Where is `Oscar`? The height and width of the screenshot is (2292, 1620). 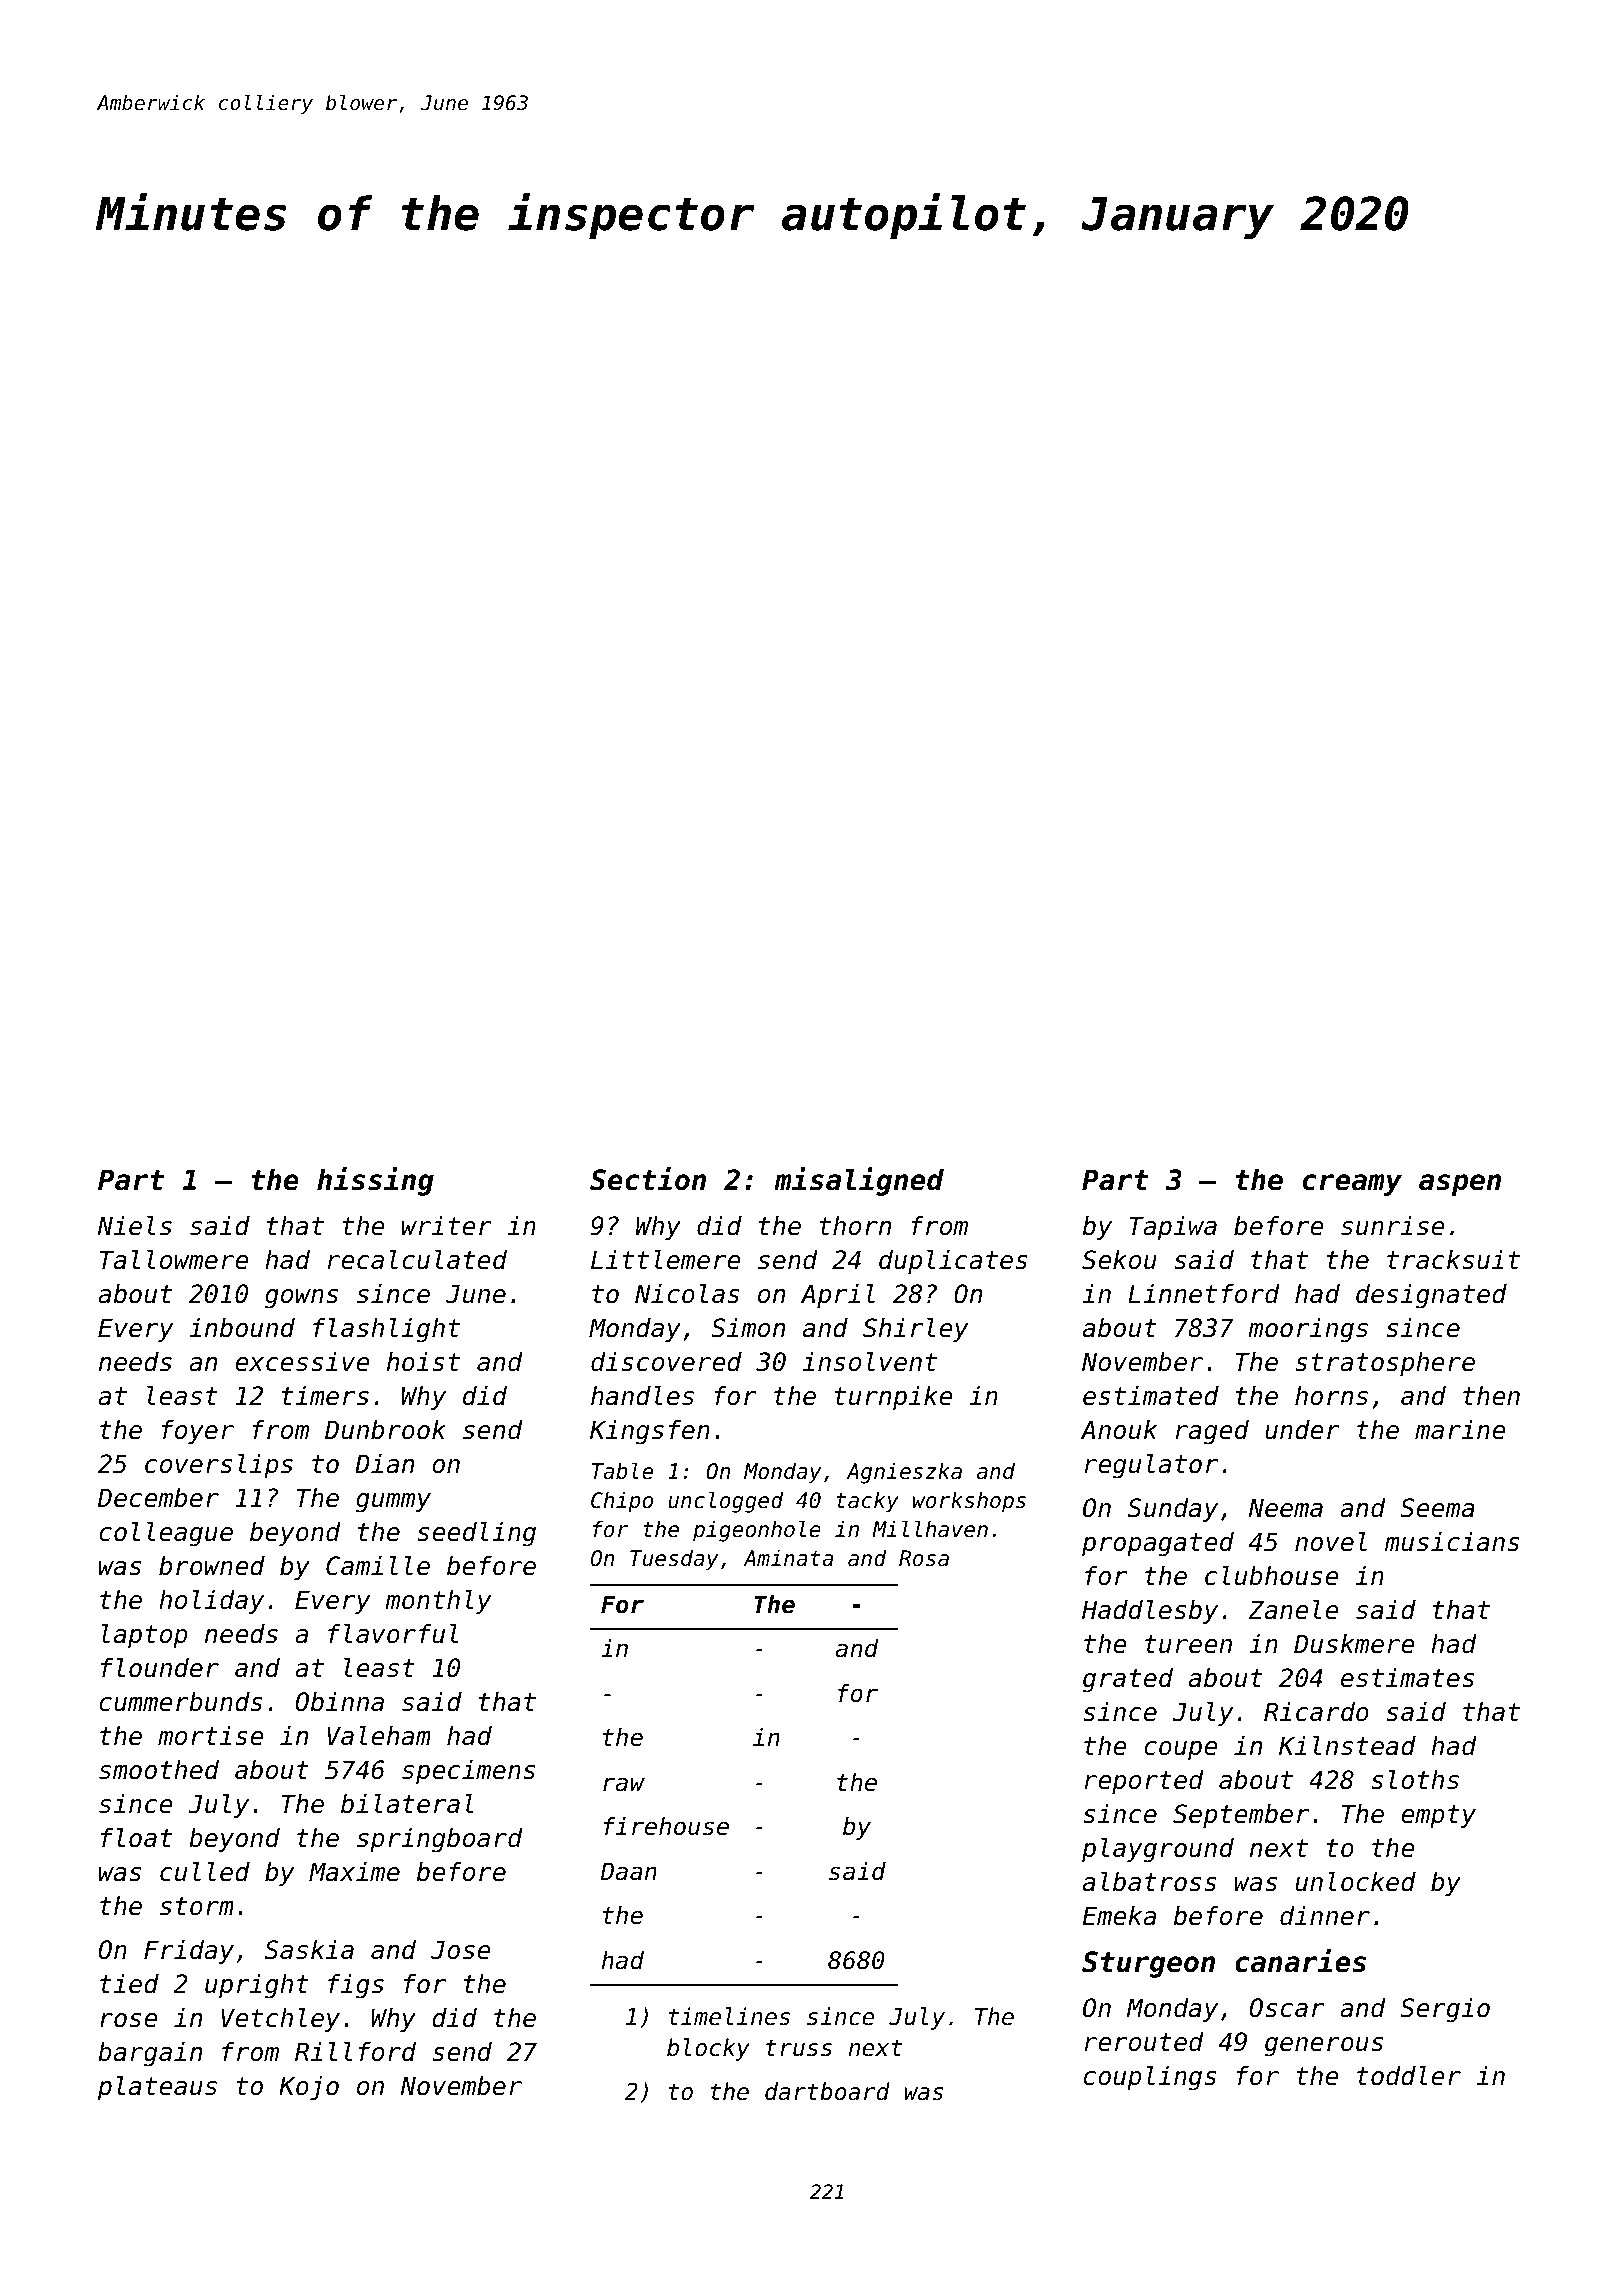
Oscar is located at coordinates (1287, 2008).
